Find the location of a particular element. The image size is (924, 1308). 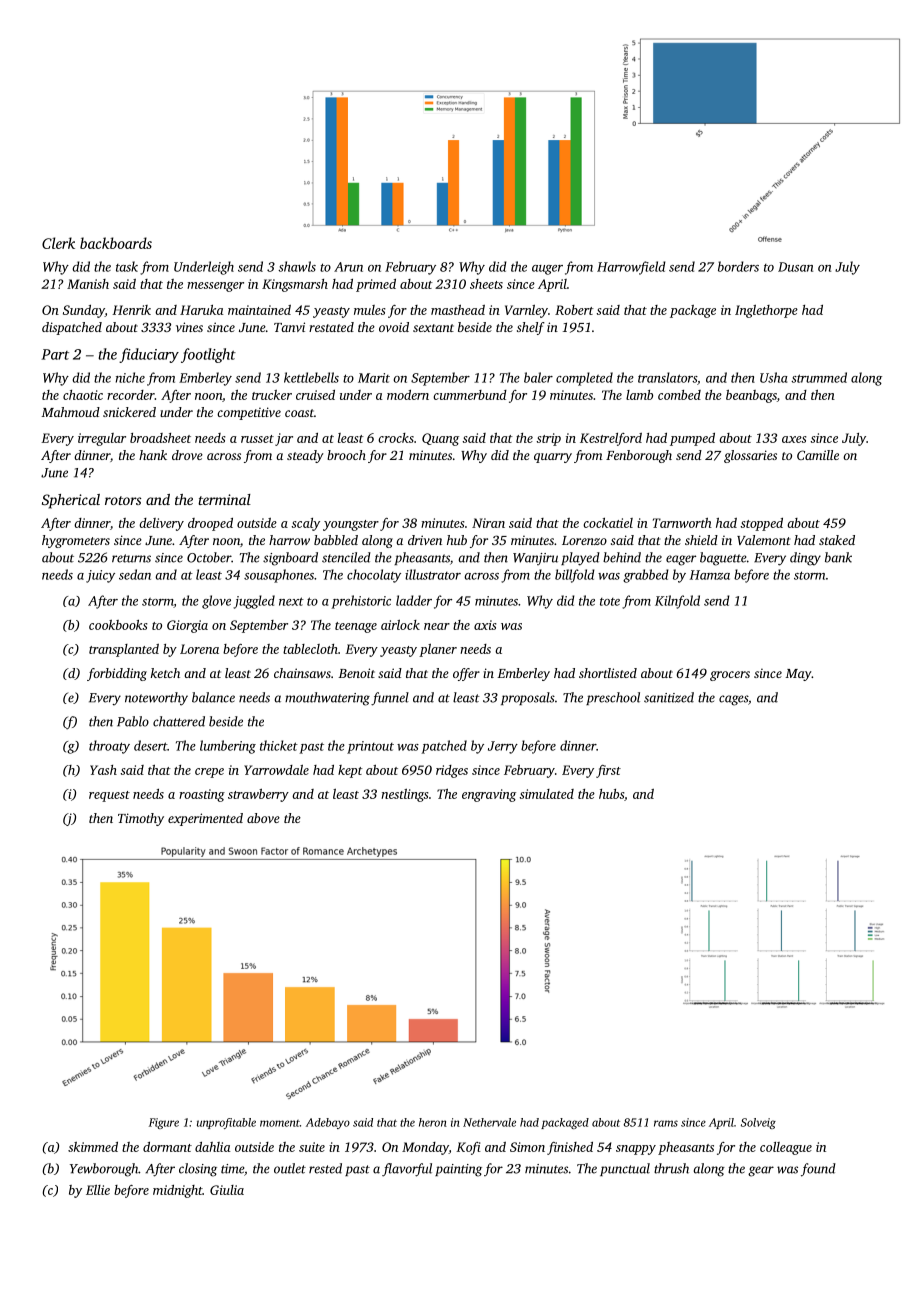

gear is located at coordinates (761, 1171).
